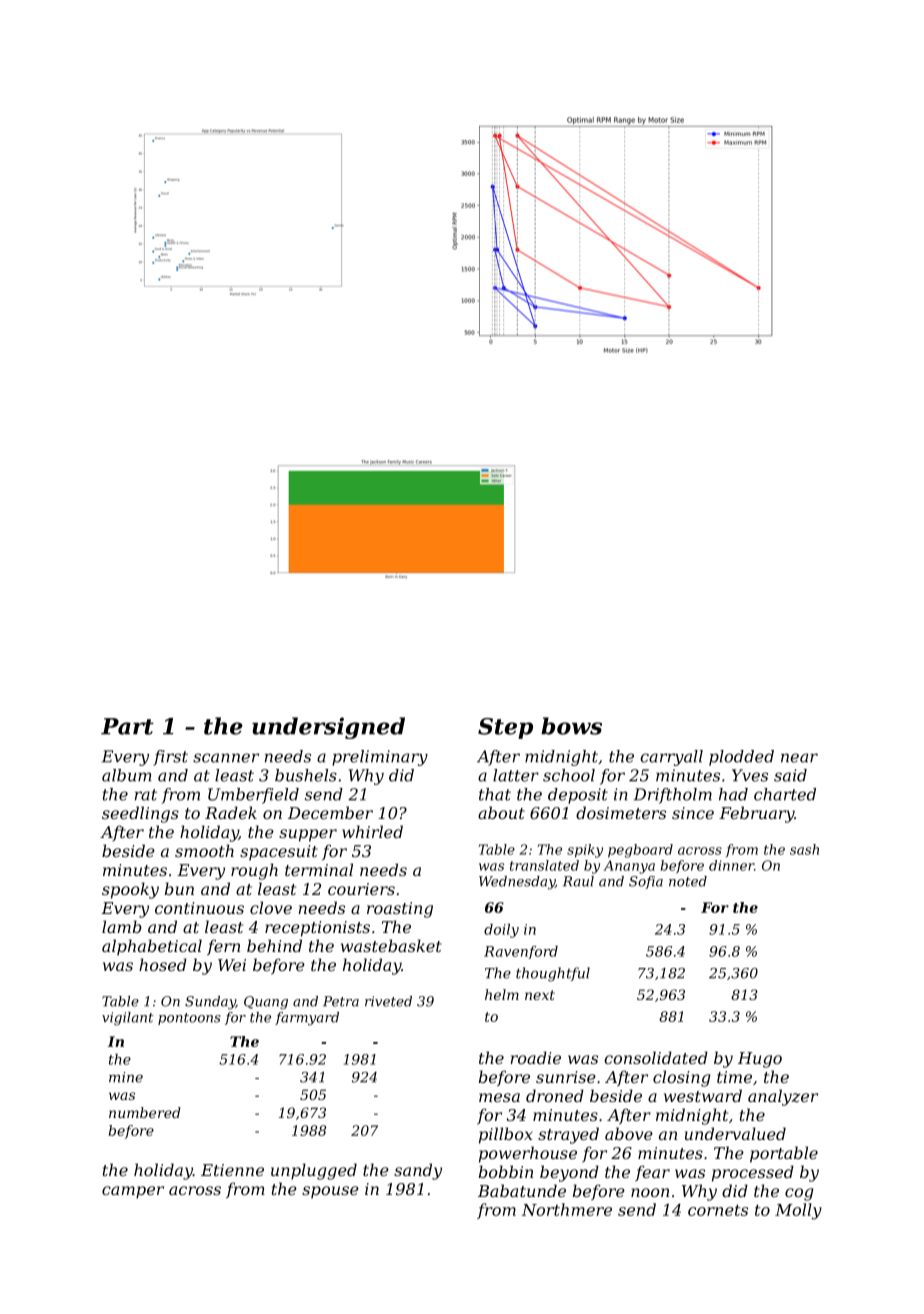 This screenshot has height=1314, width=924. Describe the element at coordinates (799, 758) in the screenshot. I see `near` at that location.
